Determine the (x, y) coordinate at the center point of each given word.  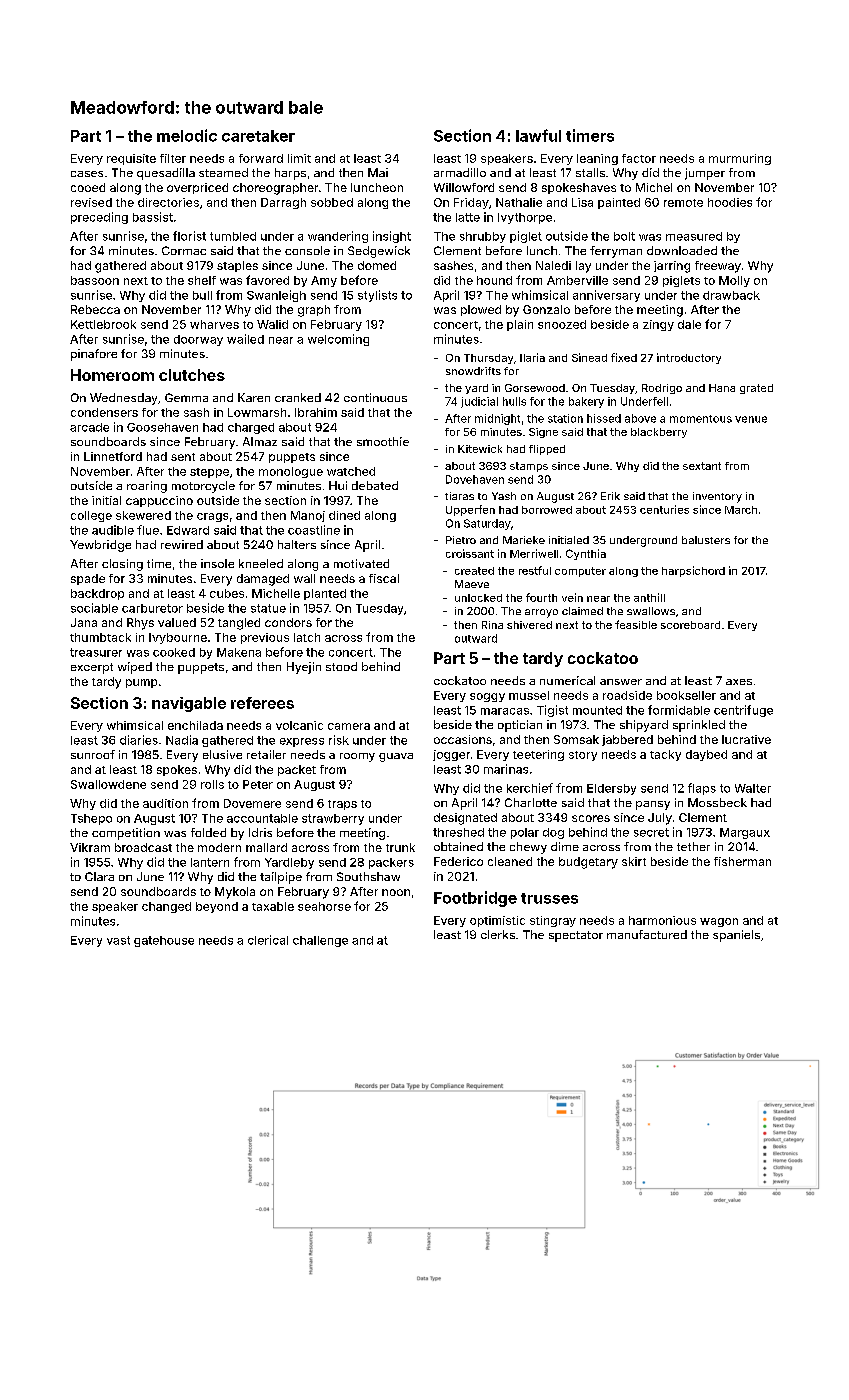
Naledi (553, 265)
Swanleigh (276, 296)
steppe (209, 473)
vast (118, 940)
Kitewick (480, 449)
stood (341, 666)
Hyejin (304, 668)
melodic (187, 135)
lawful (538, 135)
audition (165, 803)
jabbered (627, 740)
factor (639, 158)
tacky (665, 755)
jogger (451, 755)
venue (751, 419)
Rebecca (95, 309)
